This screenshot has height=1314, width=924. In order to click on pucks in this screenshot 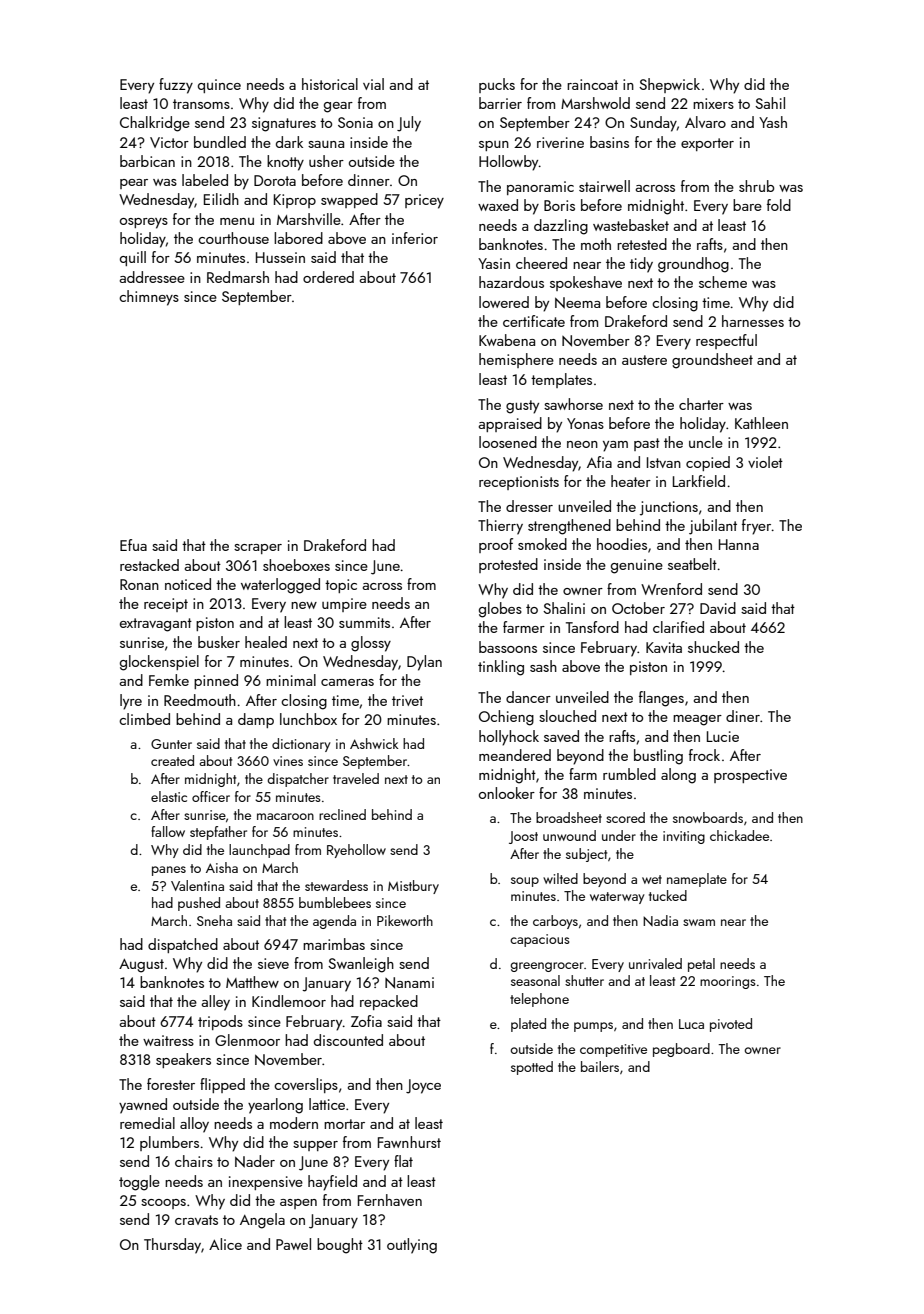, I will do `click(497, 85)`.
